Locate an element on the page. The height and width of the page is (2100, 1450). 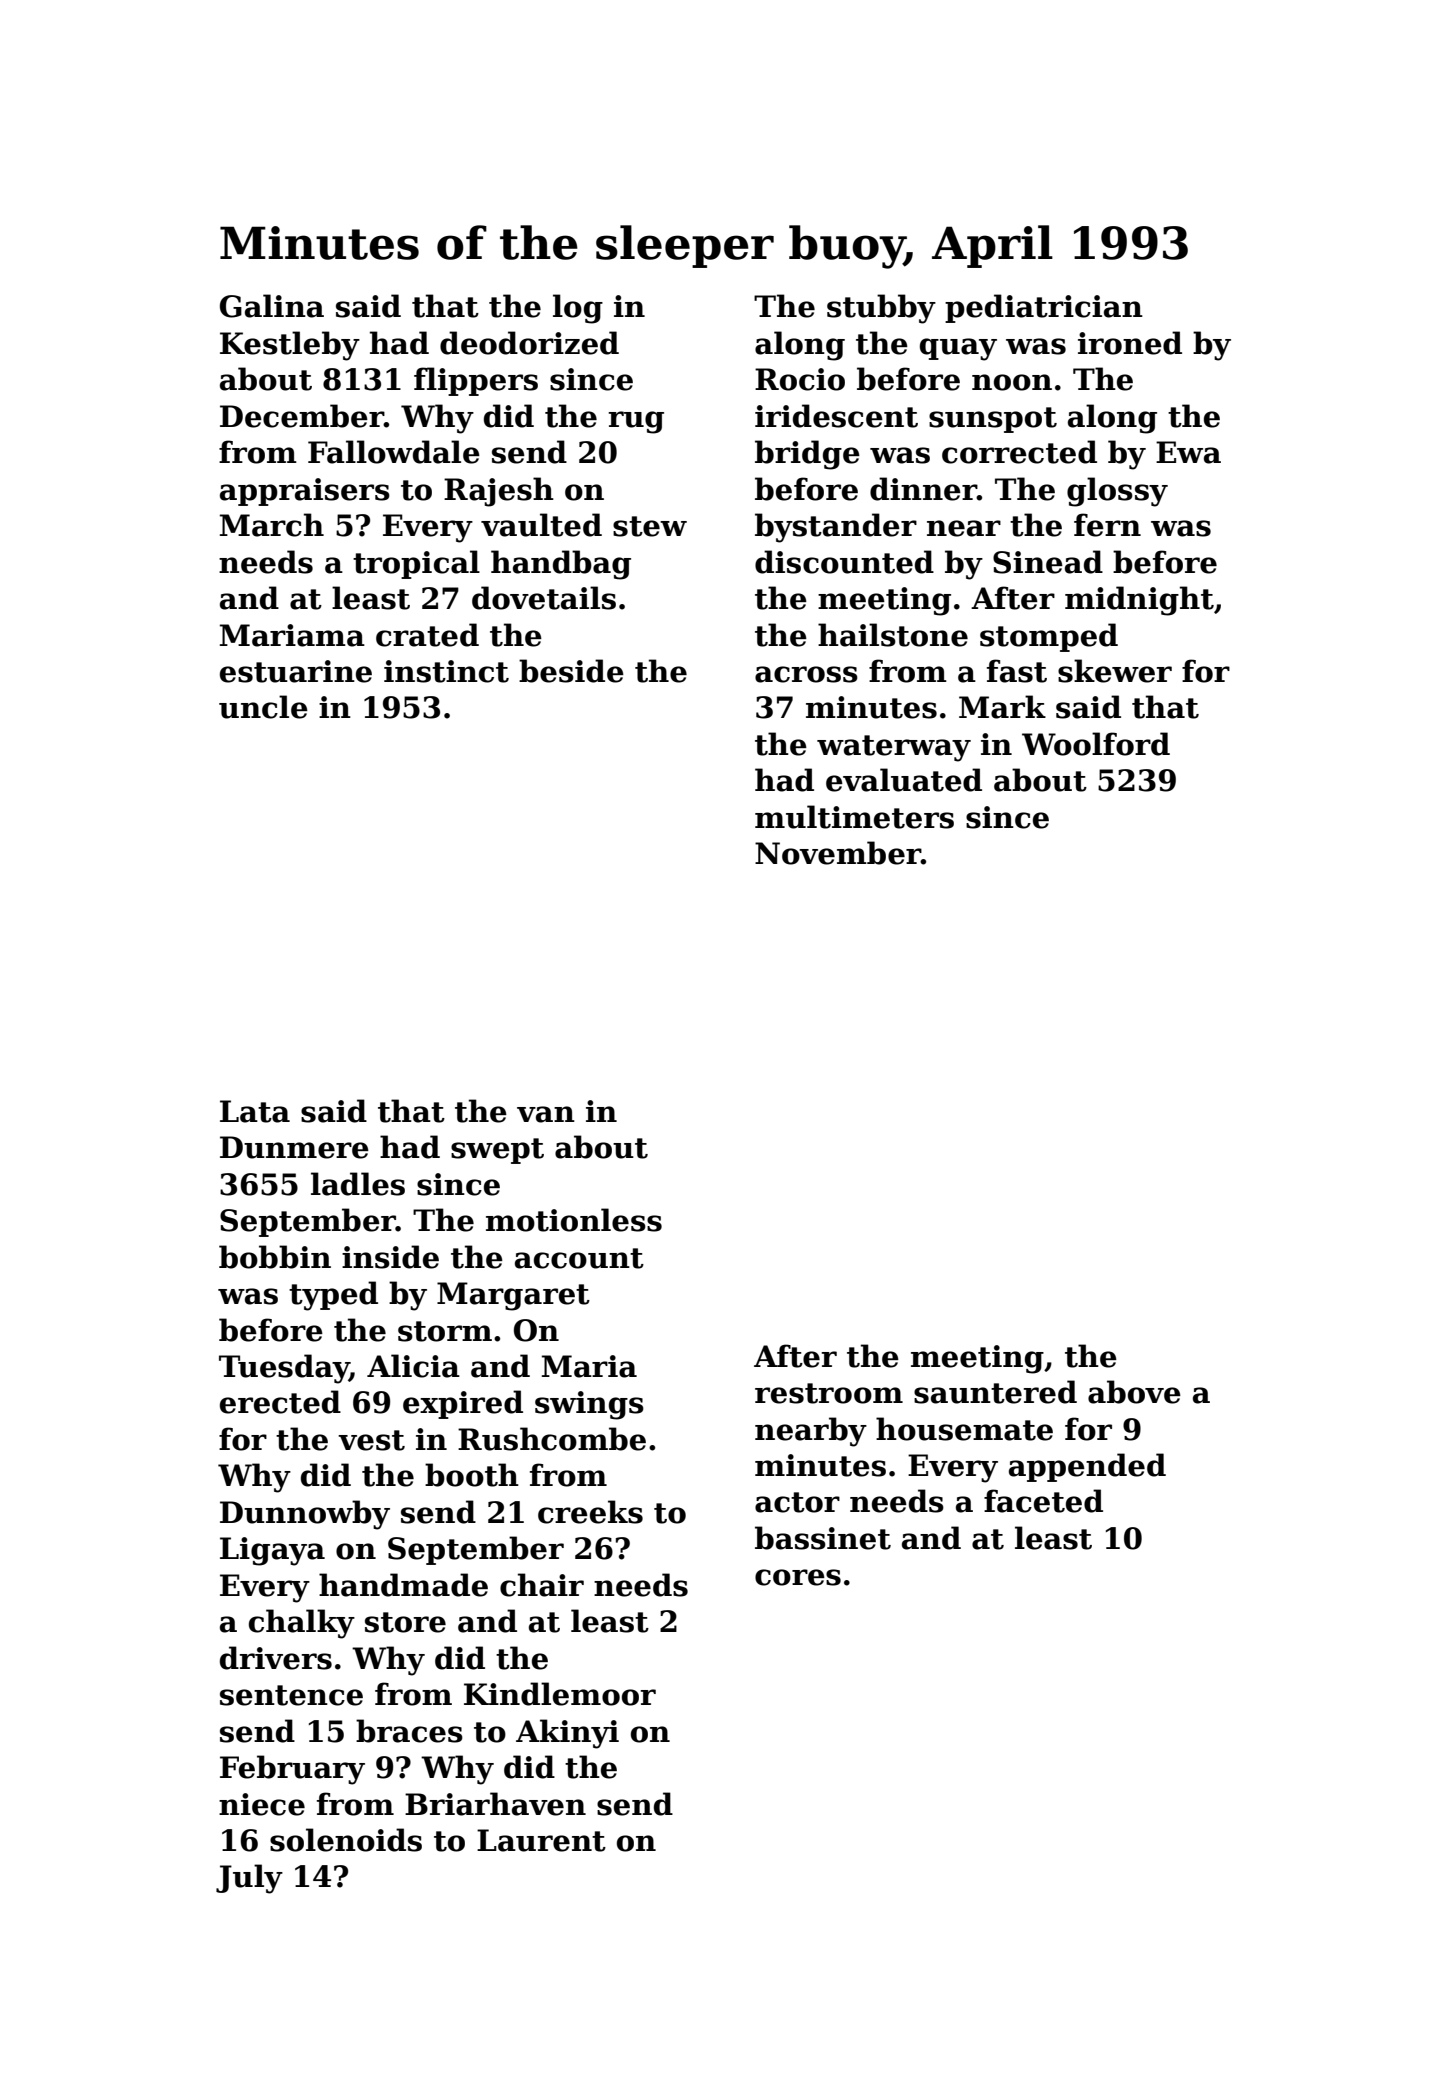
rug is located at coordinates (636, 422).
